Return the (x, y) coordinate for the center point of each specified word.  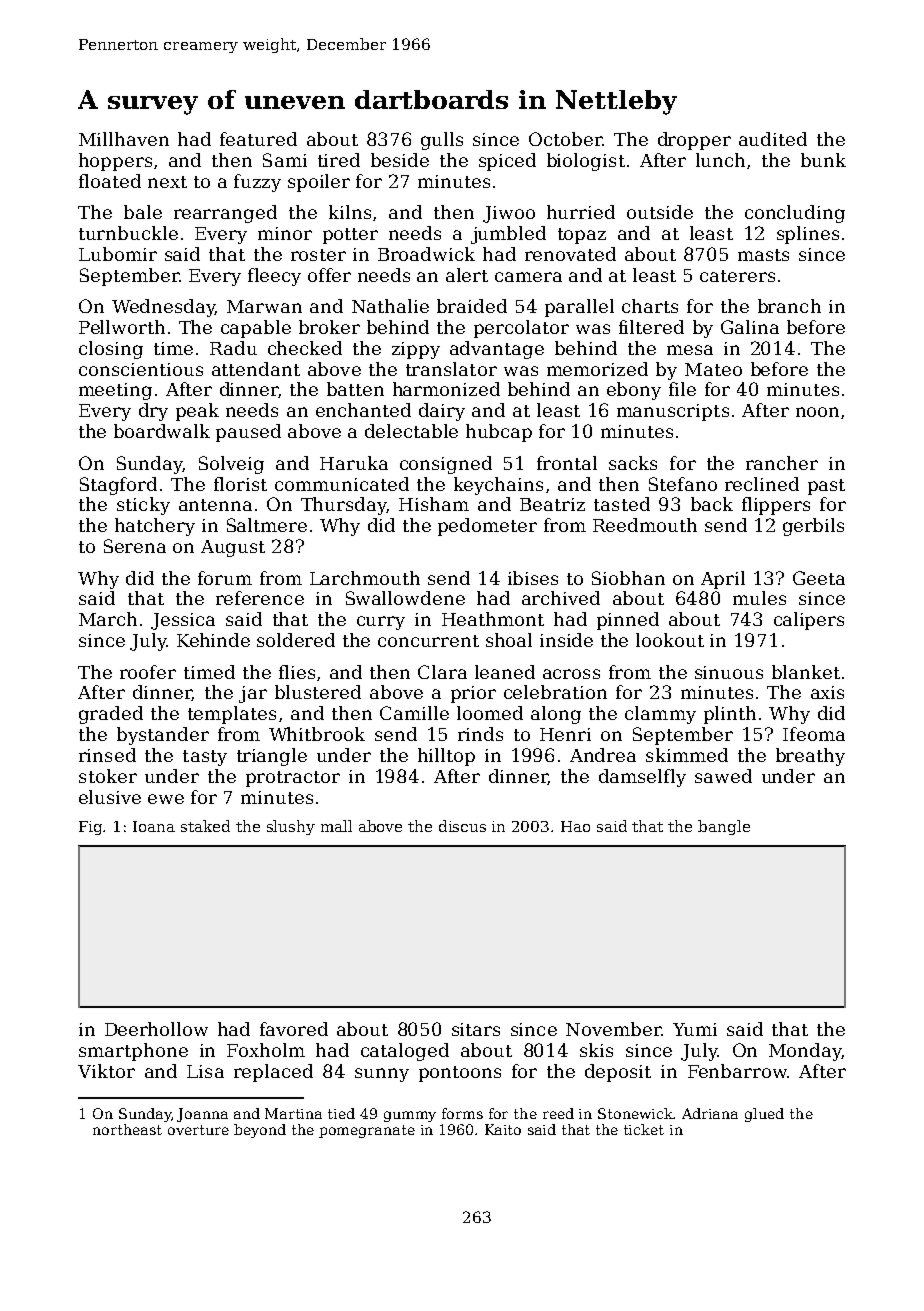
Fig (91, 828)
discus (462, 826)
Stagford (118, 486)
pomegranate (367, 1131)
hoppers (115, 162)
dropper (694, 141)
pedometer (487, 527)
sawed (723, 776)
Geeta (819, 578)
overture (198, 1130)
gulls (442, 141)
